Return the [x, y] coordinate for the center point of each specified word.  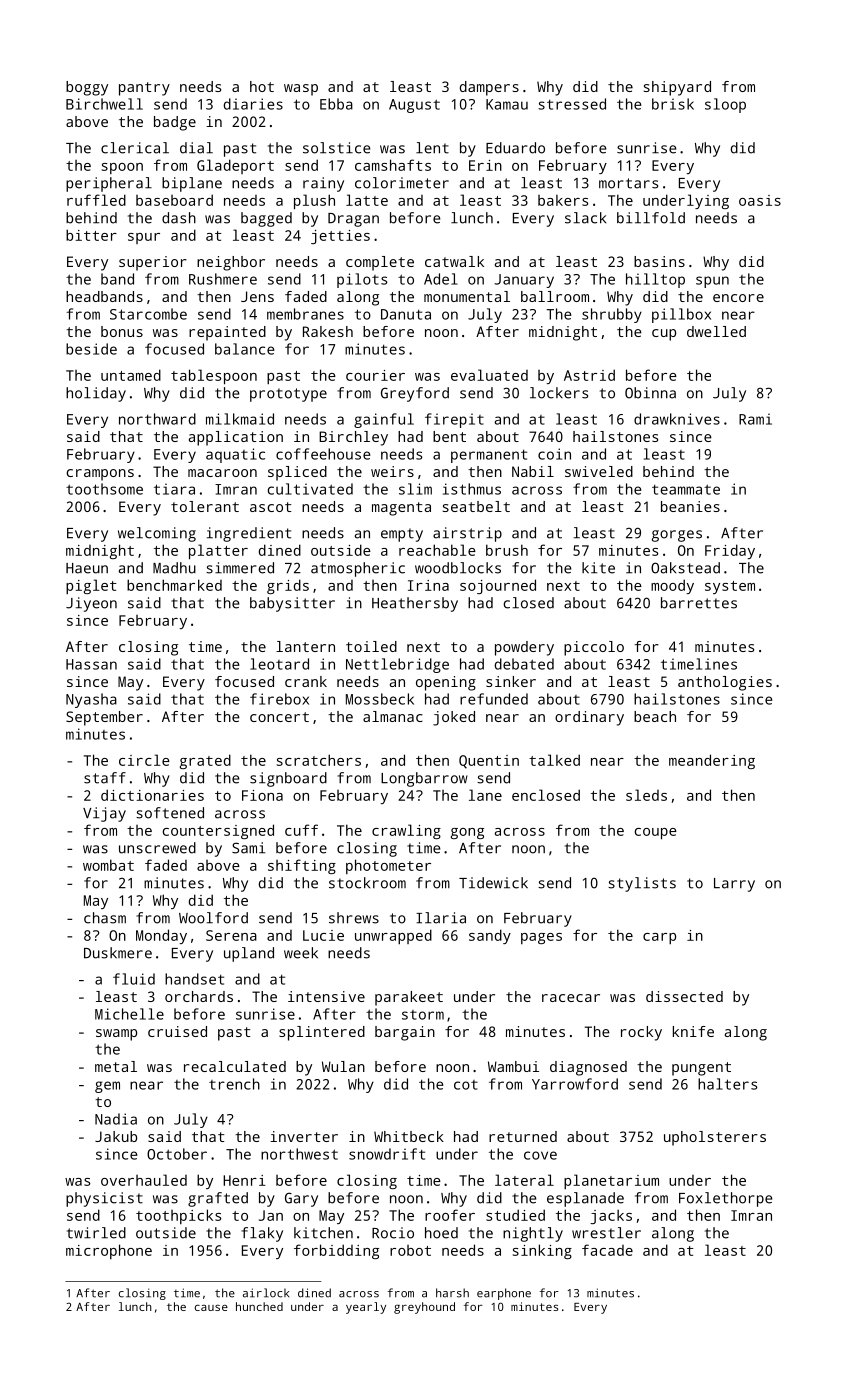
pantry [144, 89]
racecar [571, 998]
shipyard [677, 88]
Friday [730, 551]
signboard [288, 779]
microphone [109, 1251]
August [414, 106]
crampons [100, 475]
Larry [734, 885]
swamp [116, 1035]
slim [415, 489]
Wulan [343, 1066]
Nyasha [91, 700]
